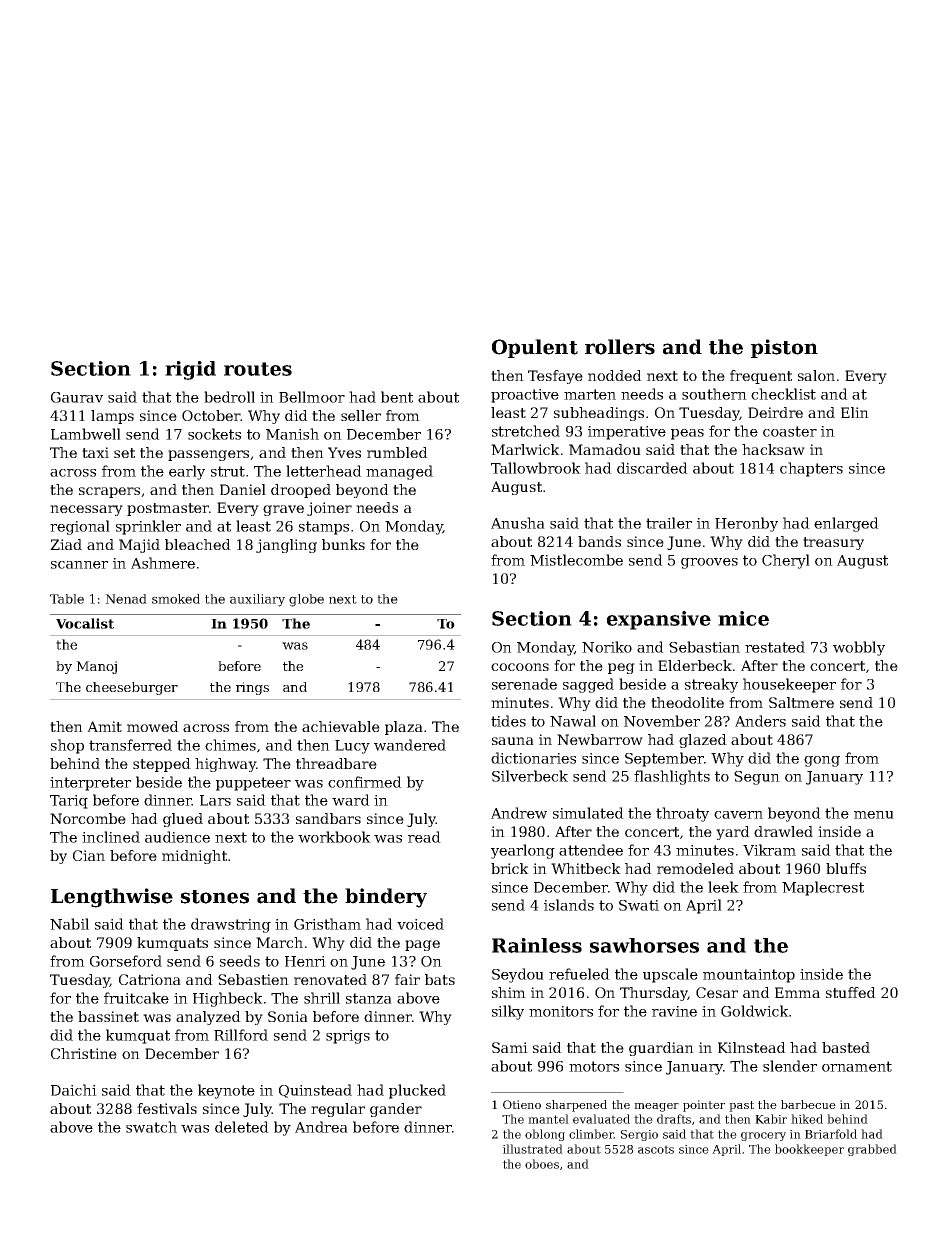 The image size is (952, 1233). I want to click on plaza, so click(404, 728).
